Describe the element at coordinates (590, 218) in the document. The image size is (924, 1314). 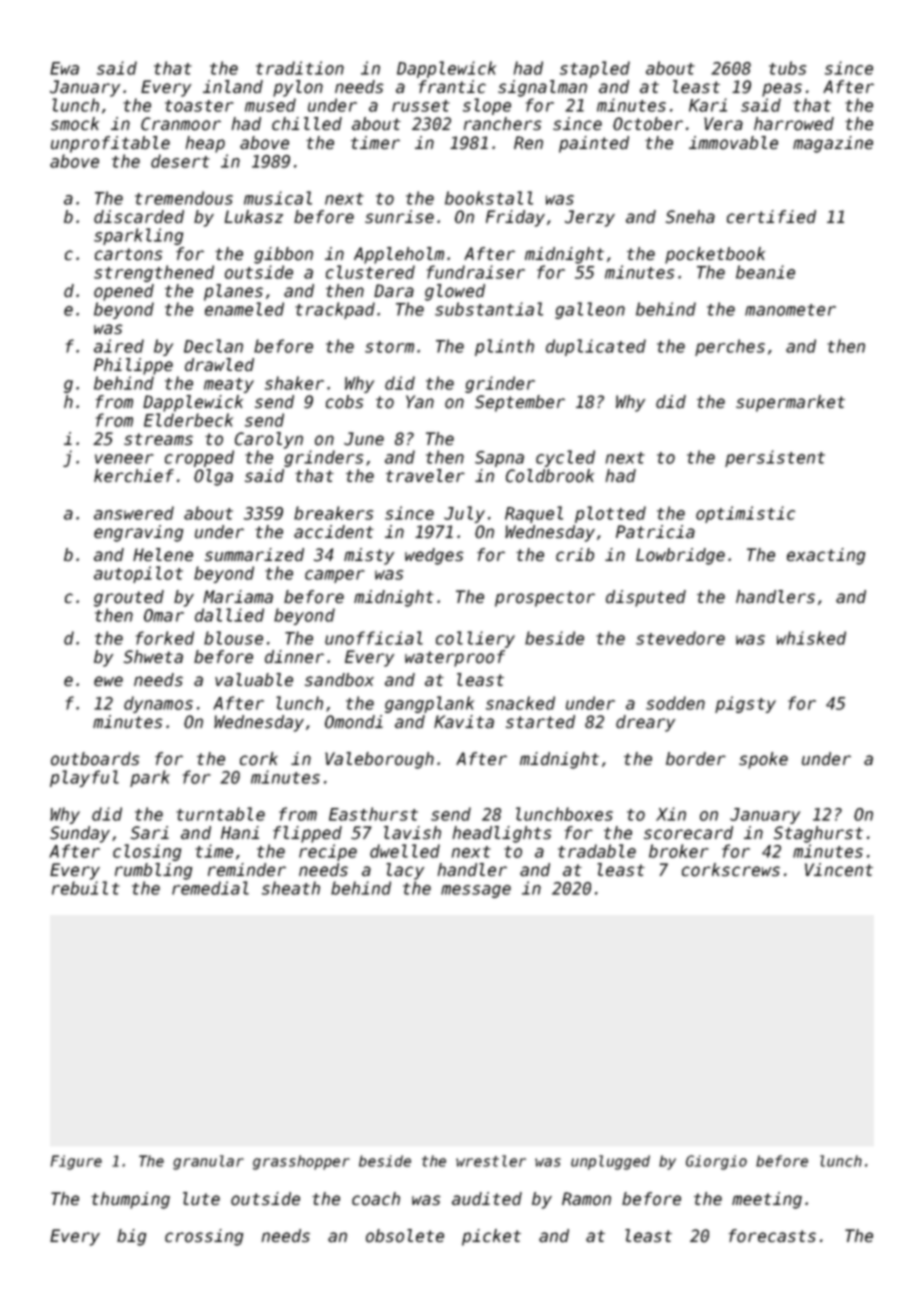
I see `Jerzy` at that location.
